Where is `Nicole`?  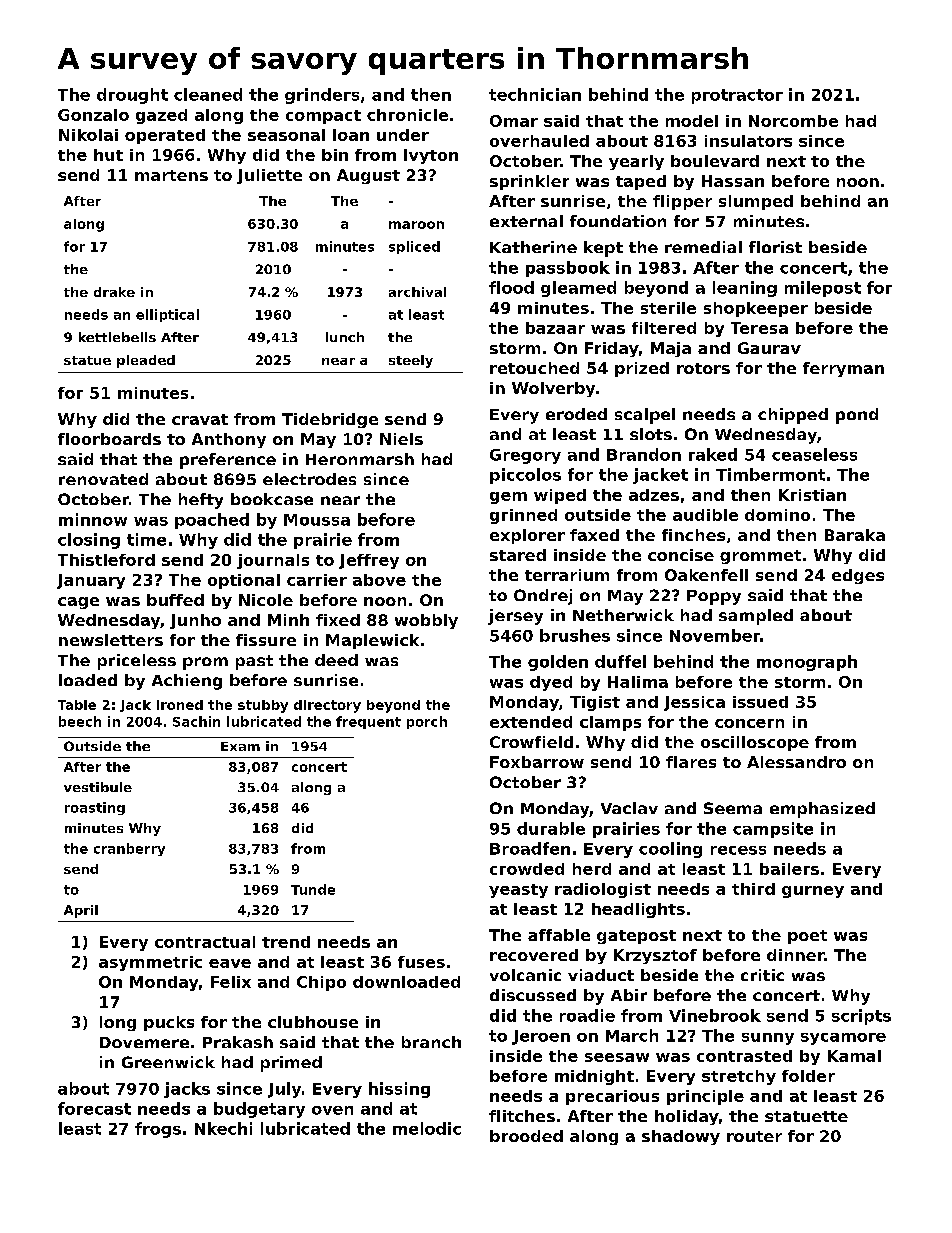
Nicole is located at coordinates (266, 600).
